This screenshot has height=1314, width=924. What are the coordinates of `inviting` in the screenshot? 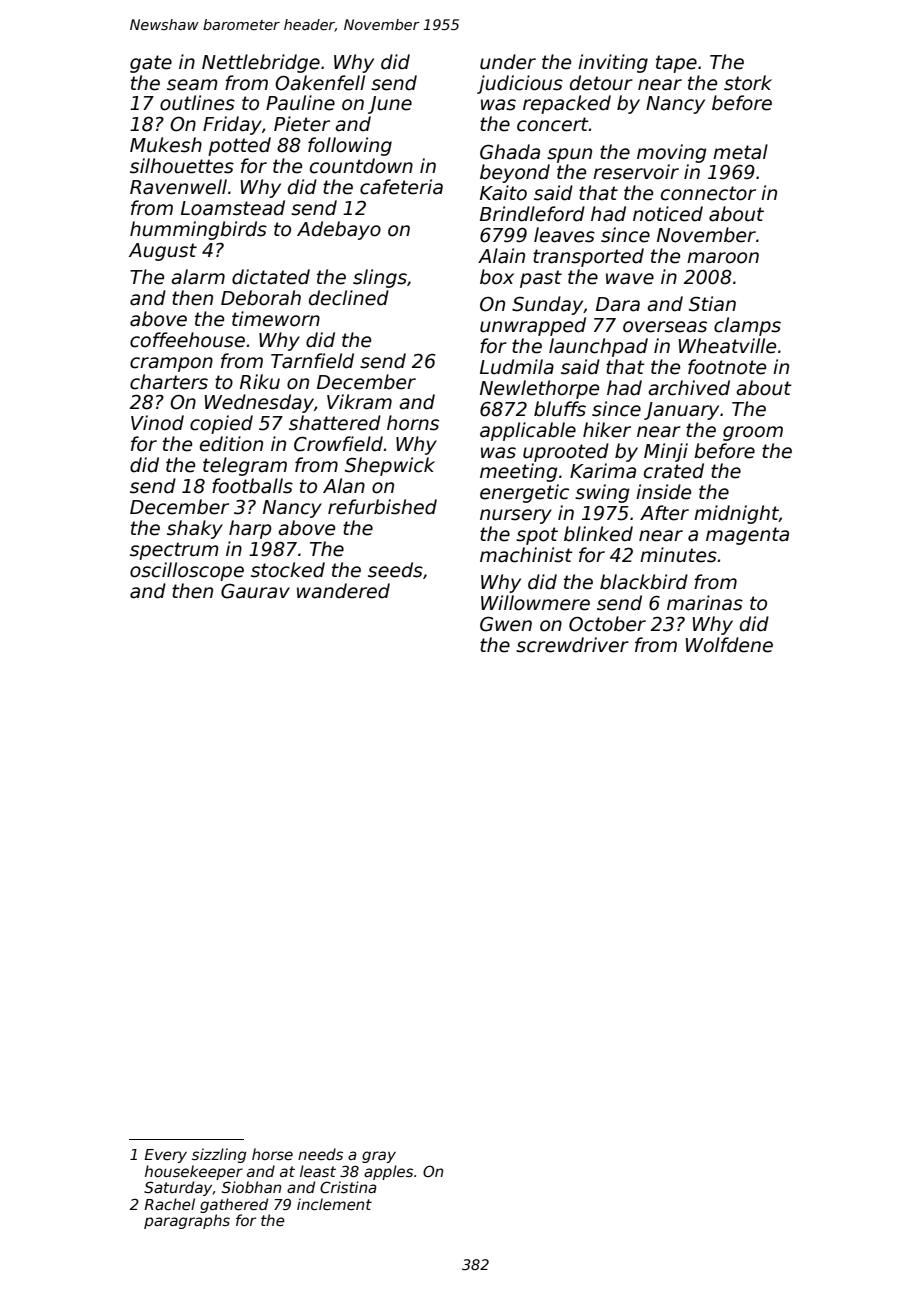 It's located at (613, 63).
